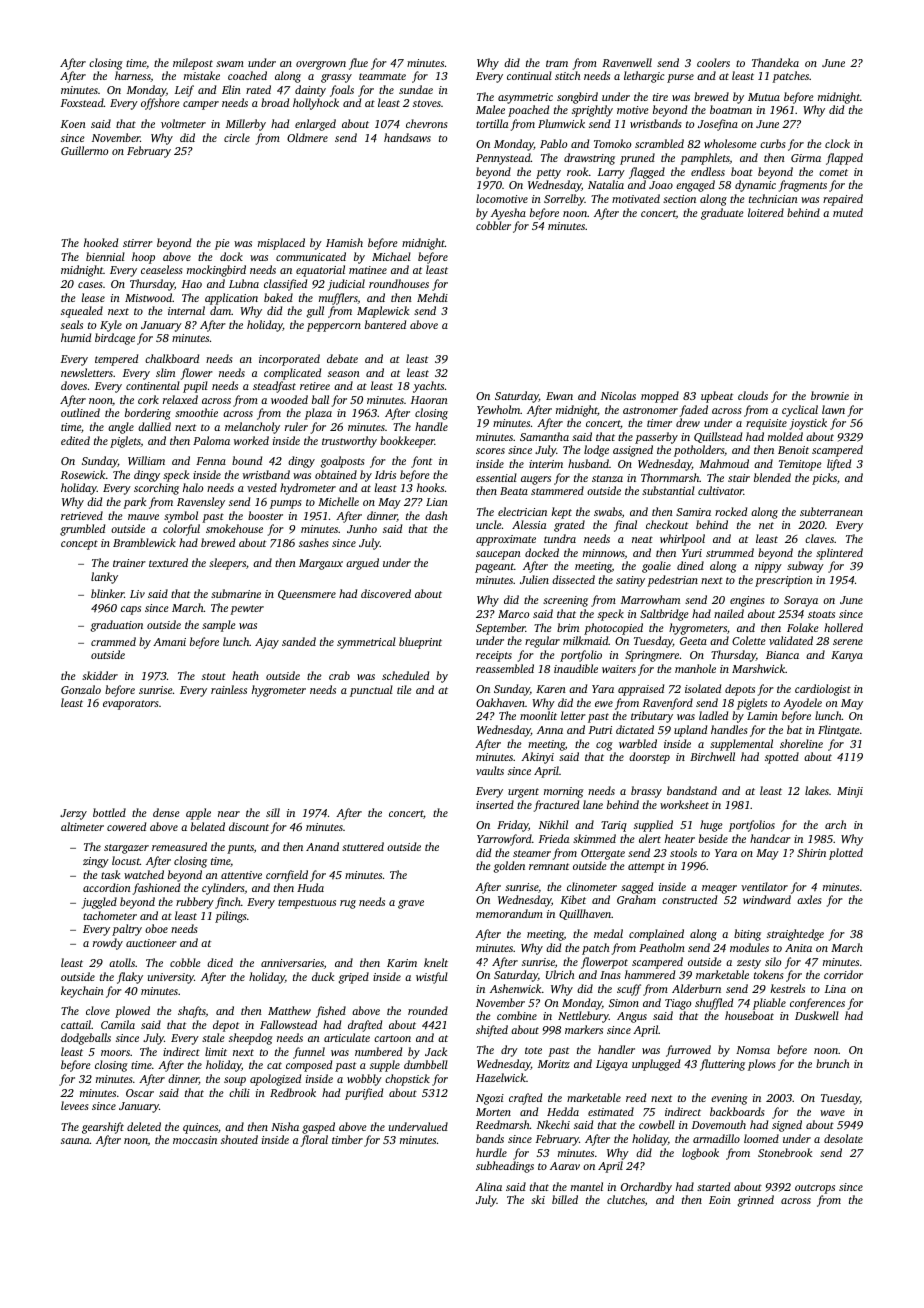  Describe the element at coordinates (499, 409) in the document. I see `Yewholm` at that location.
